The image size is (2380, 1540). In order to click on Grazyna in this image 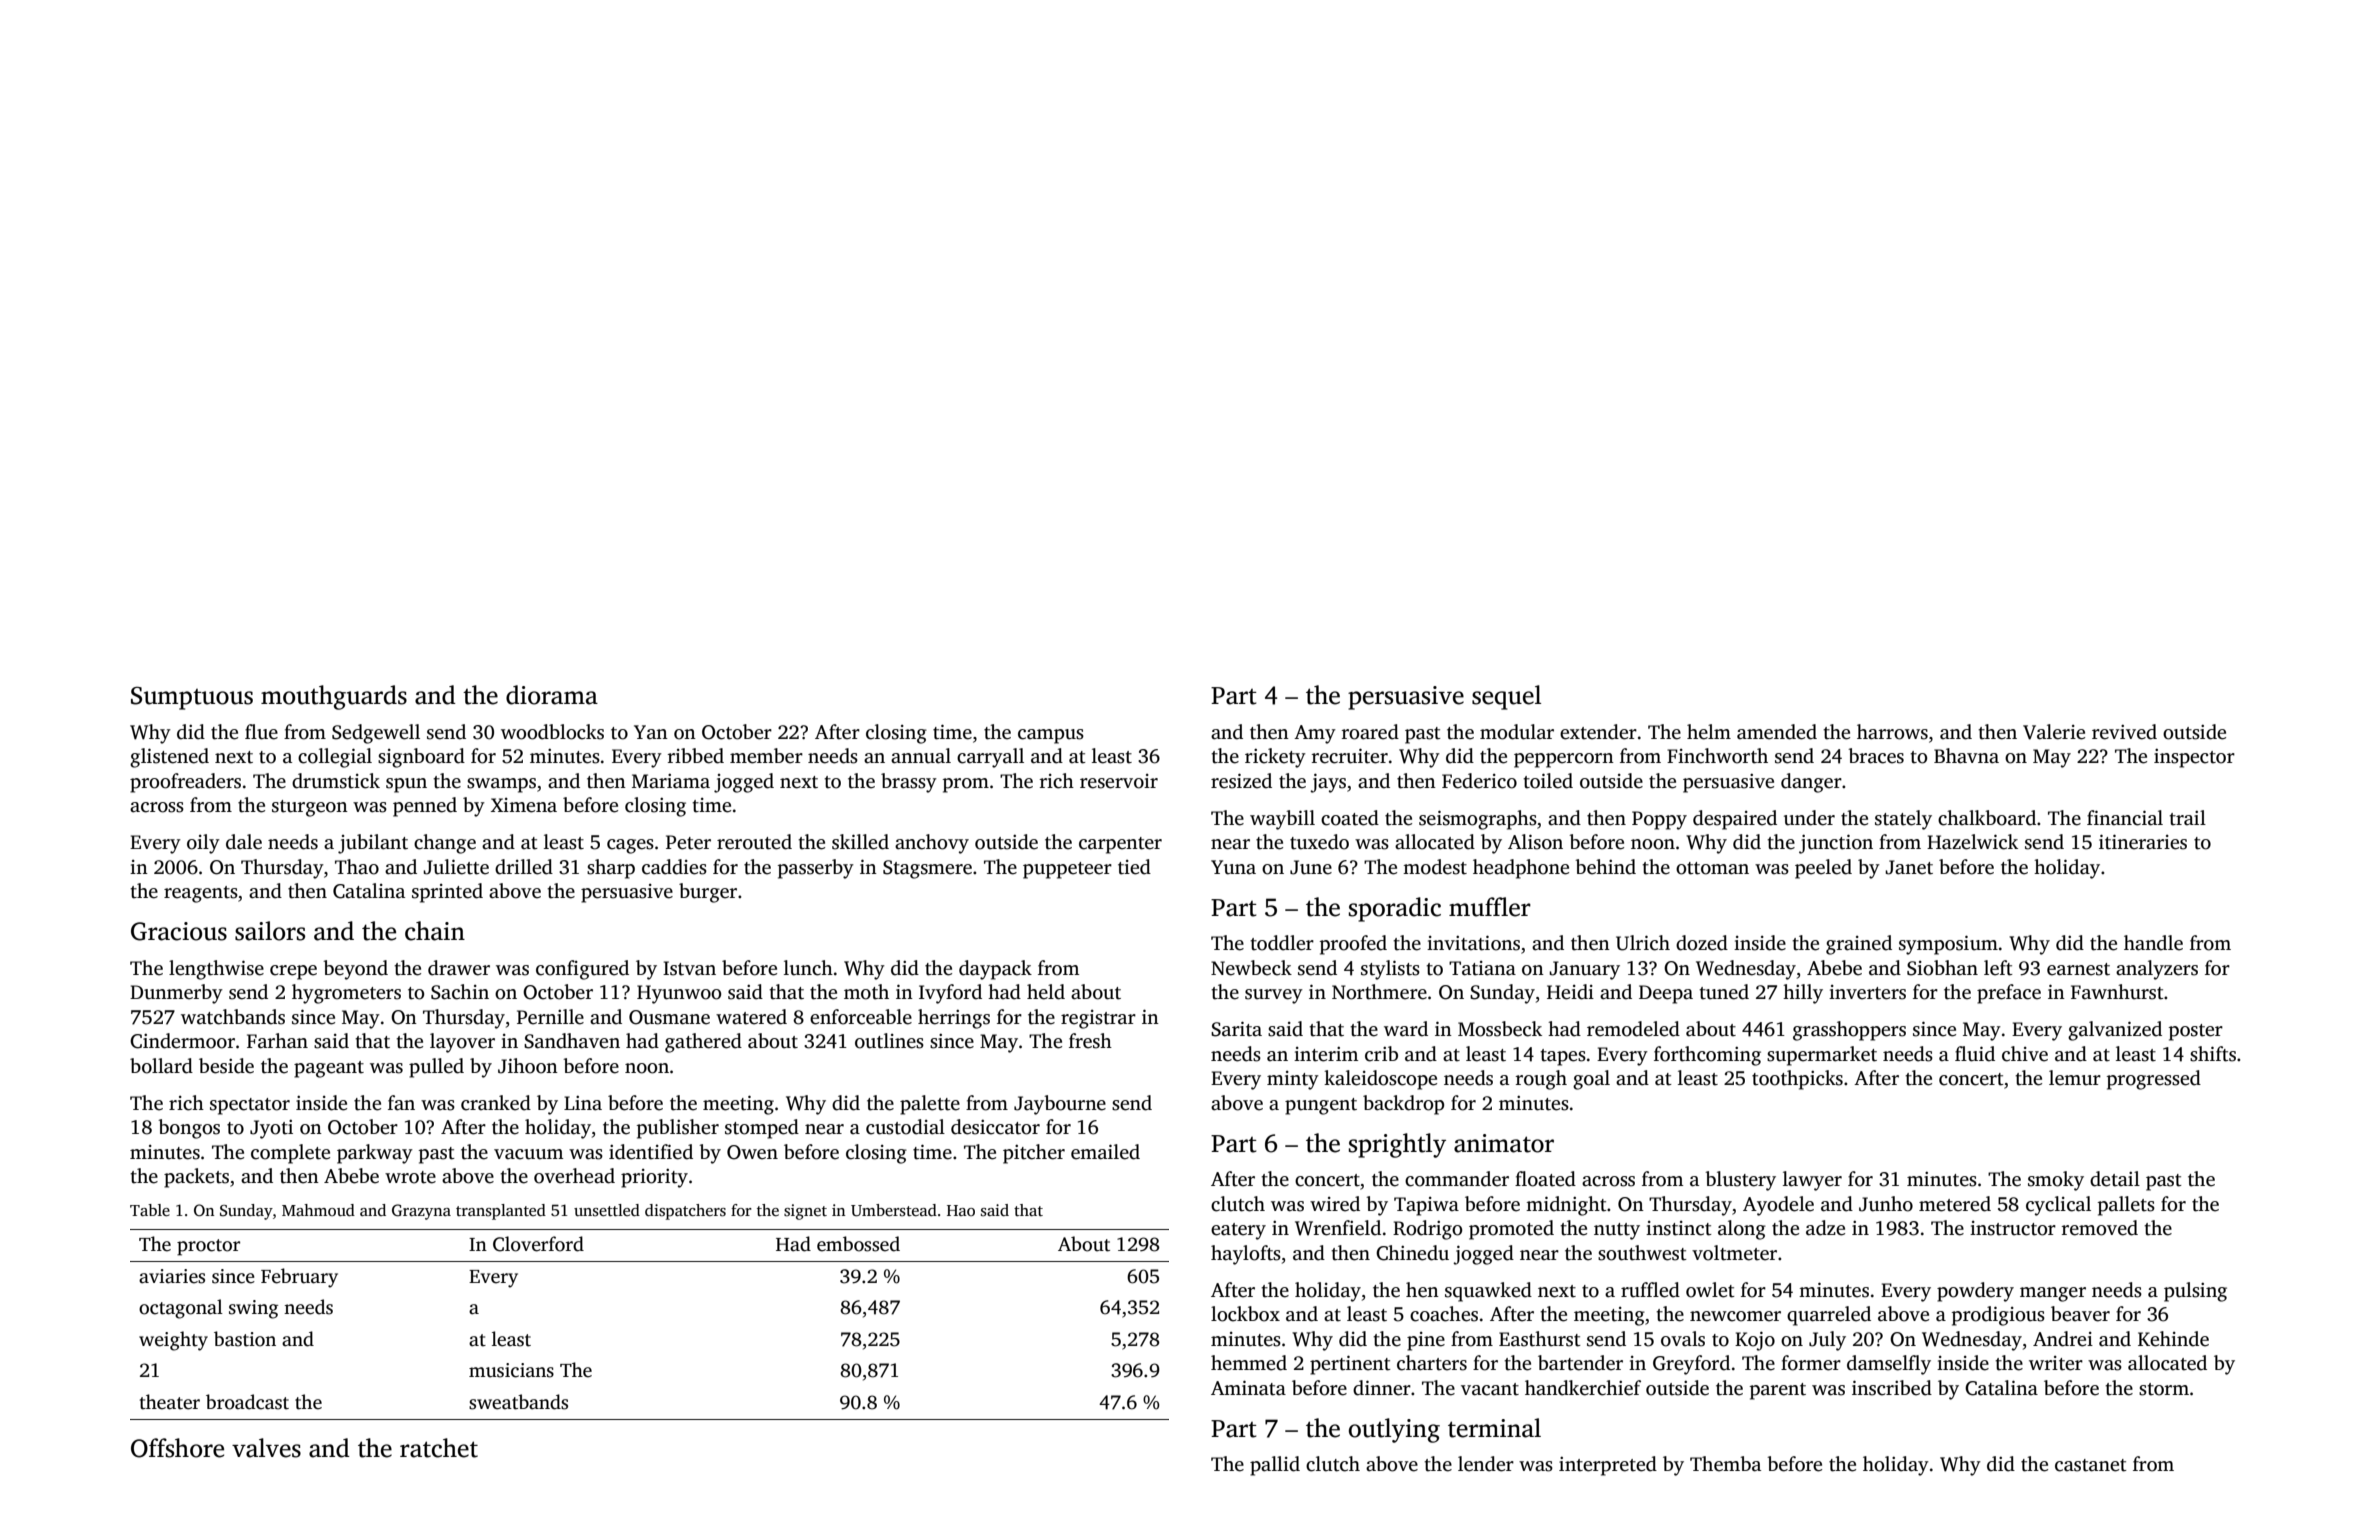, I will do `click(421, 1212)`.
